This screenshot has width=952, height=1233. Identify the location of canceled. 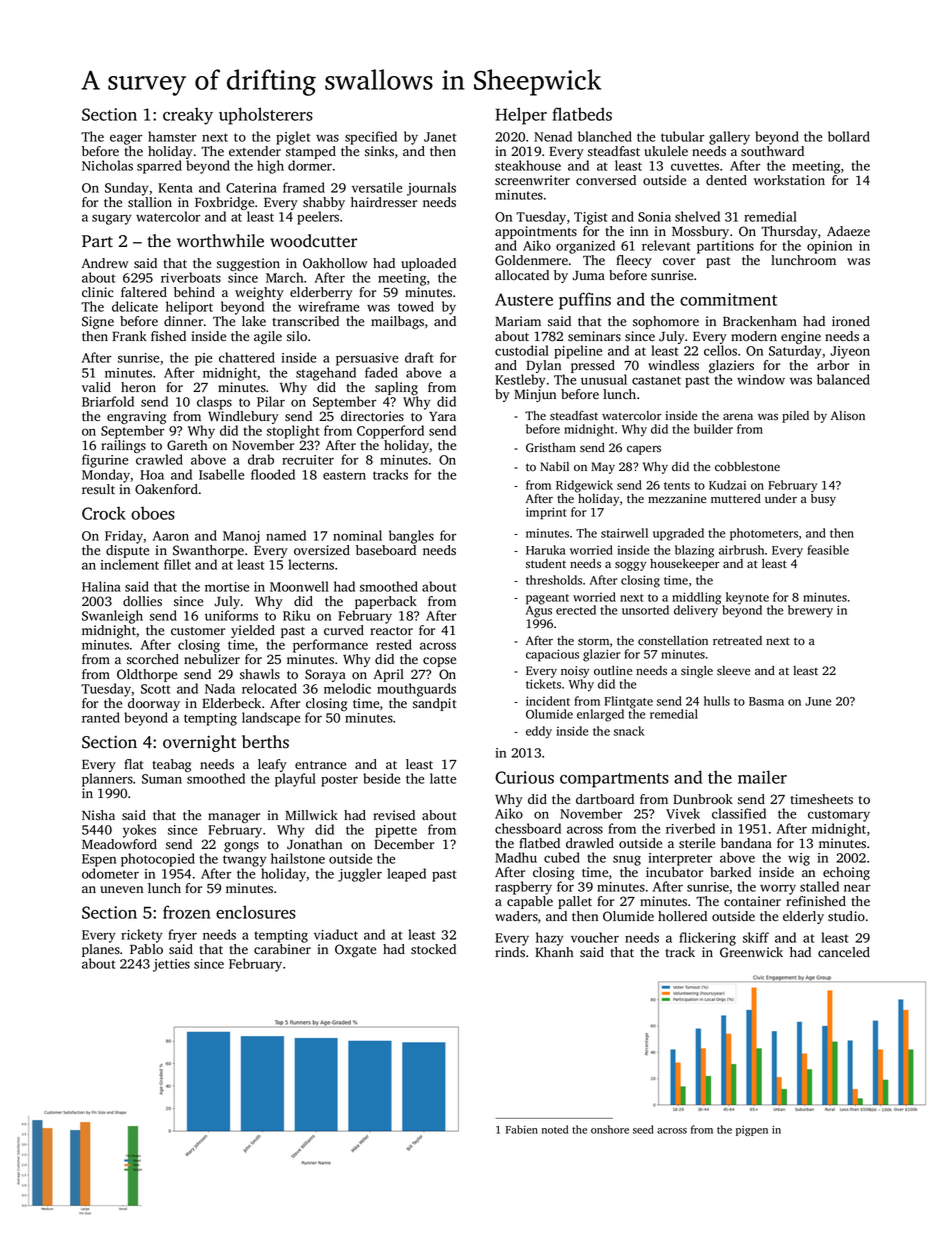
(844, 952).
